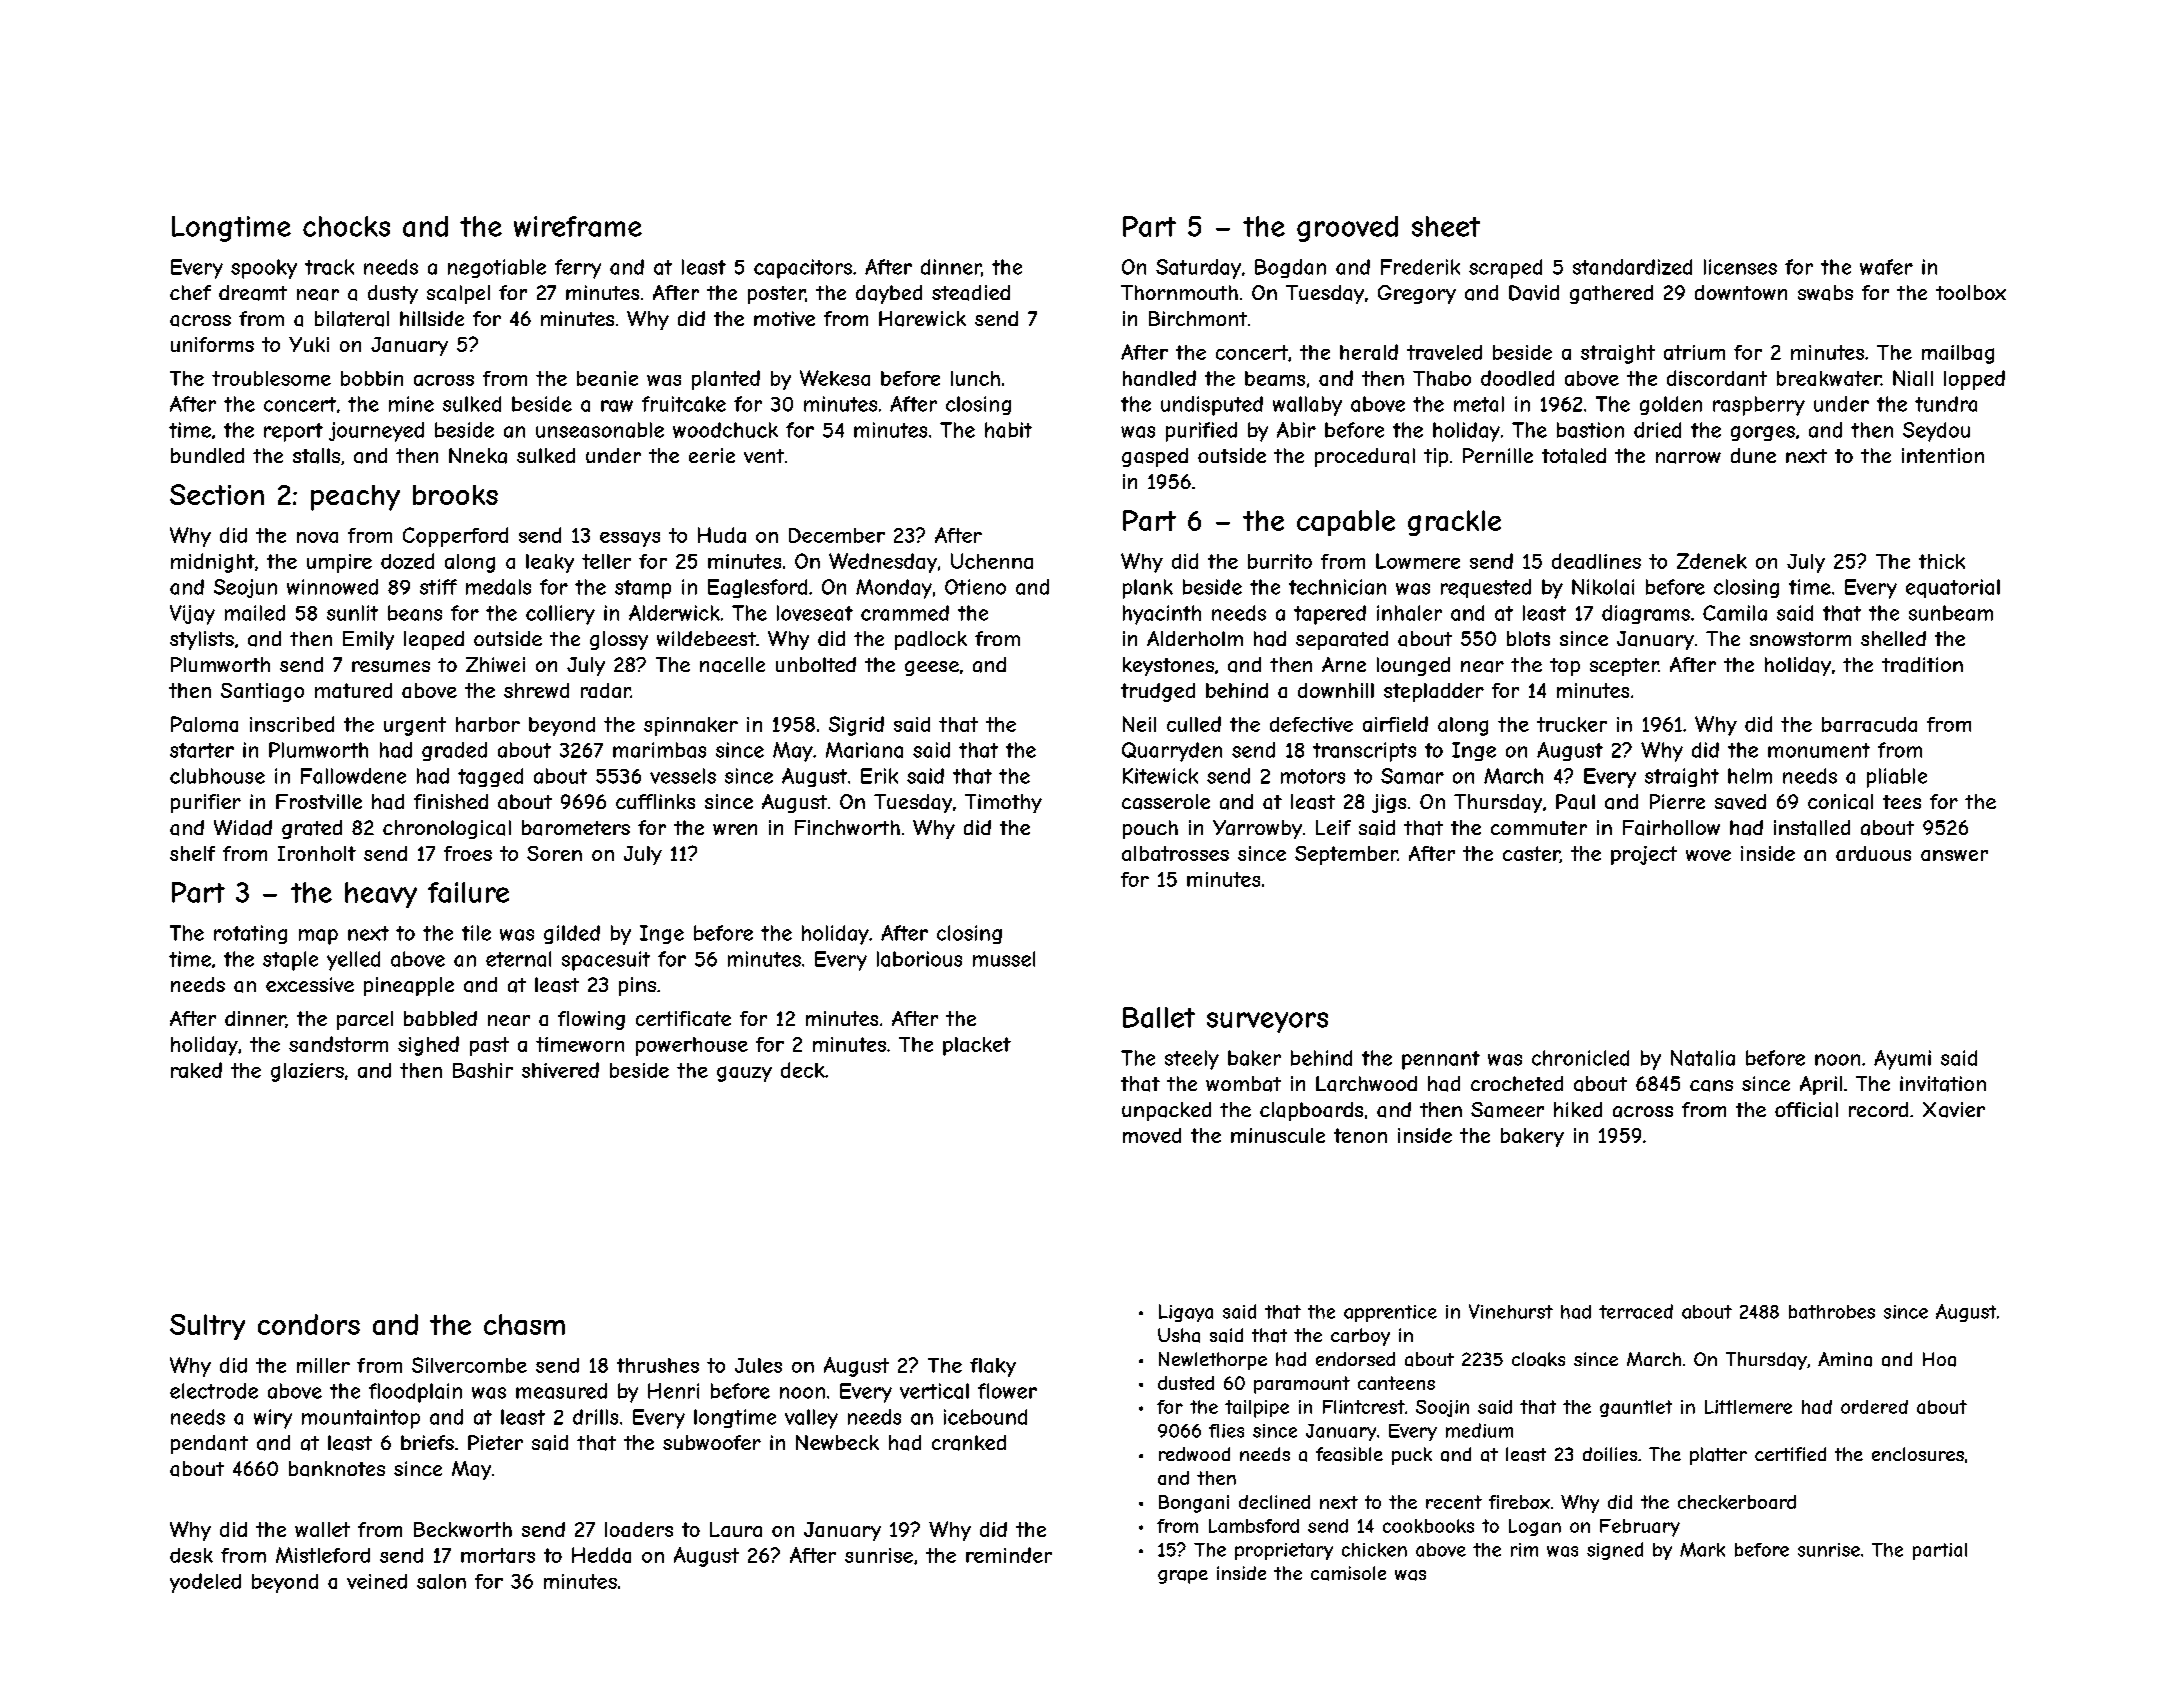 This screenshot has height=1683, width=2178. What do you see at coordinates (415, 613) in the screenshot?
I see `beans` at bounding box center [415, 613].
